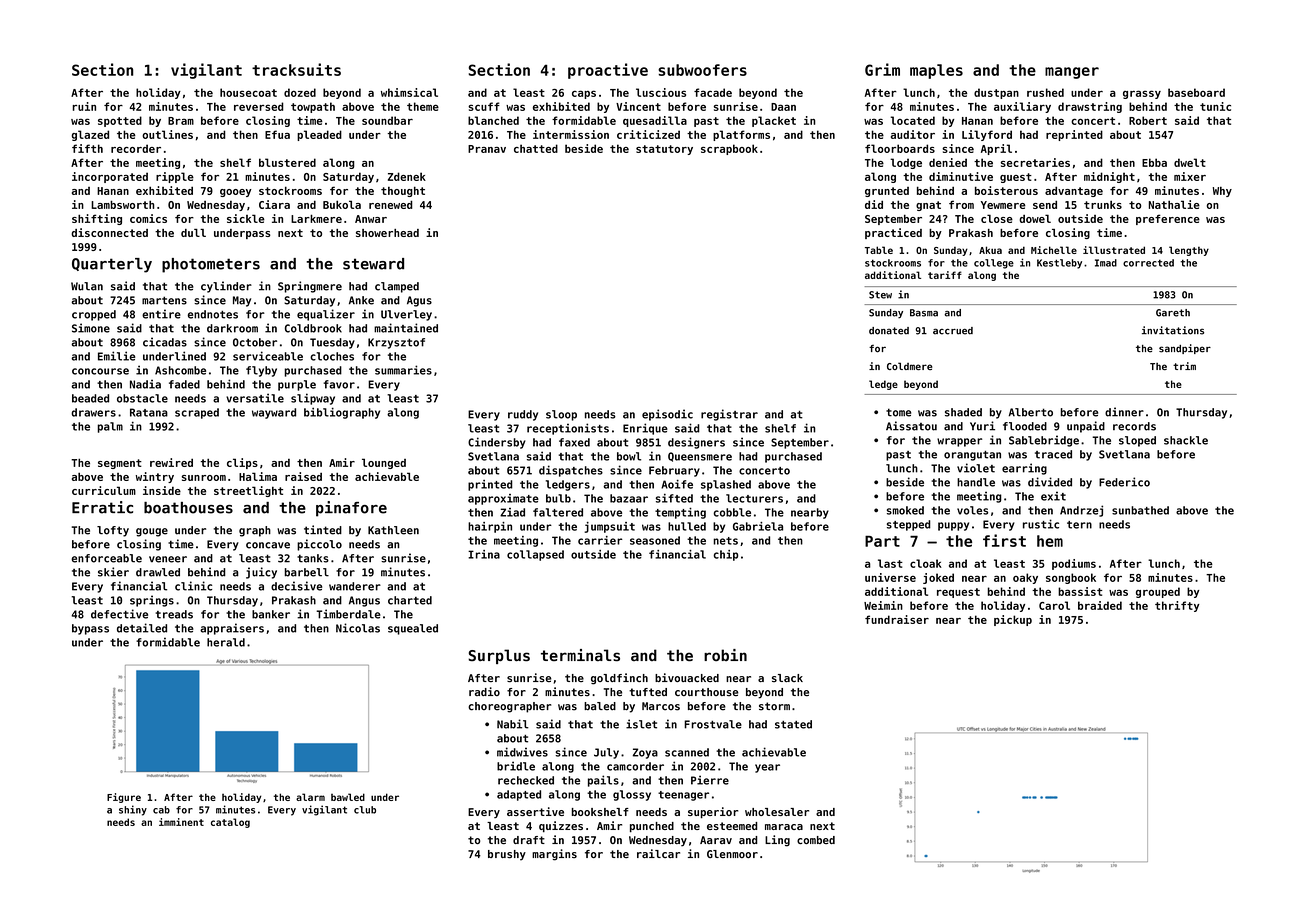 The image size is (1308, 924). I want to click on subwoofers, so click(702, 70).
